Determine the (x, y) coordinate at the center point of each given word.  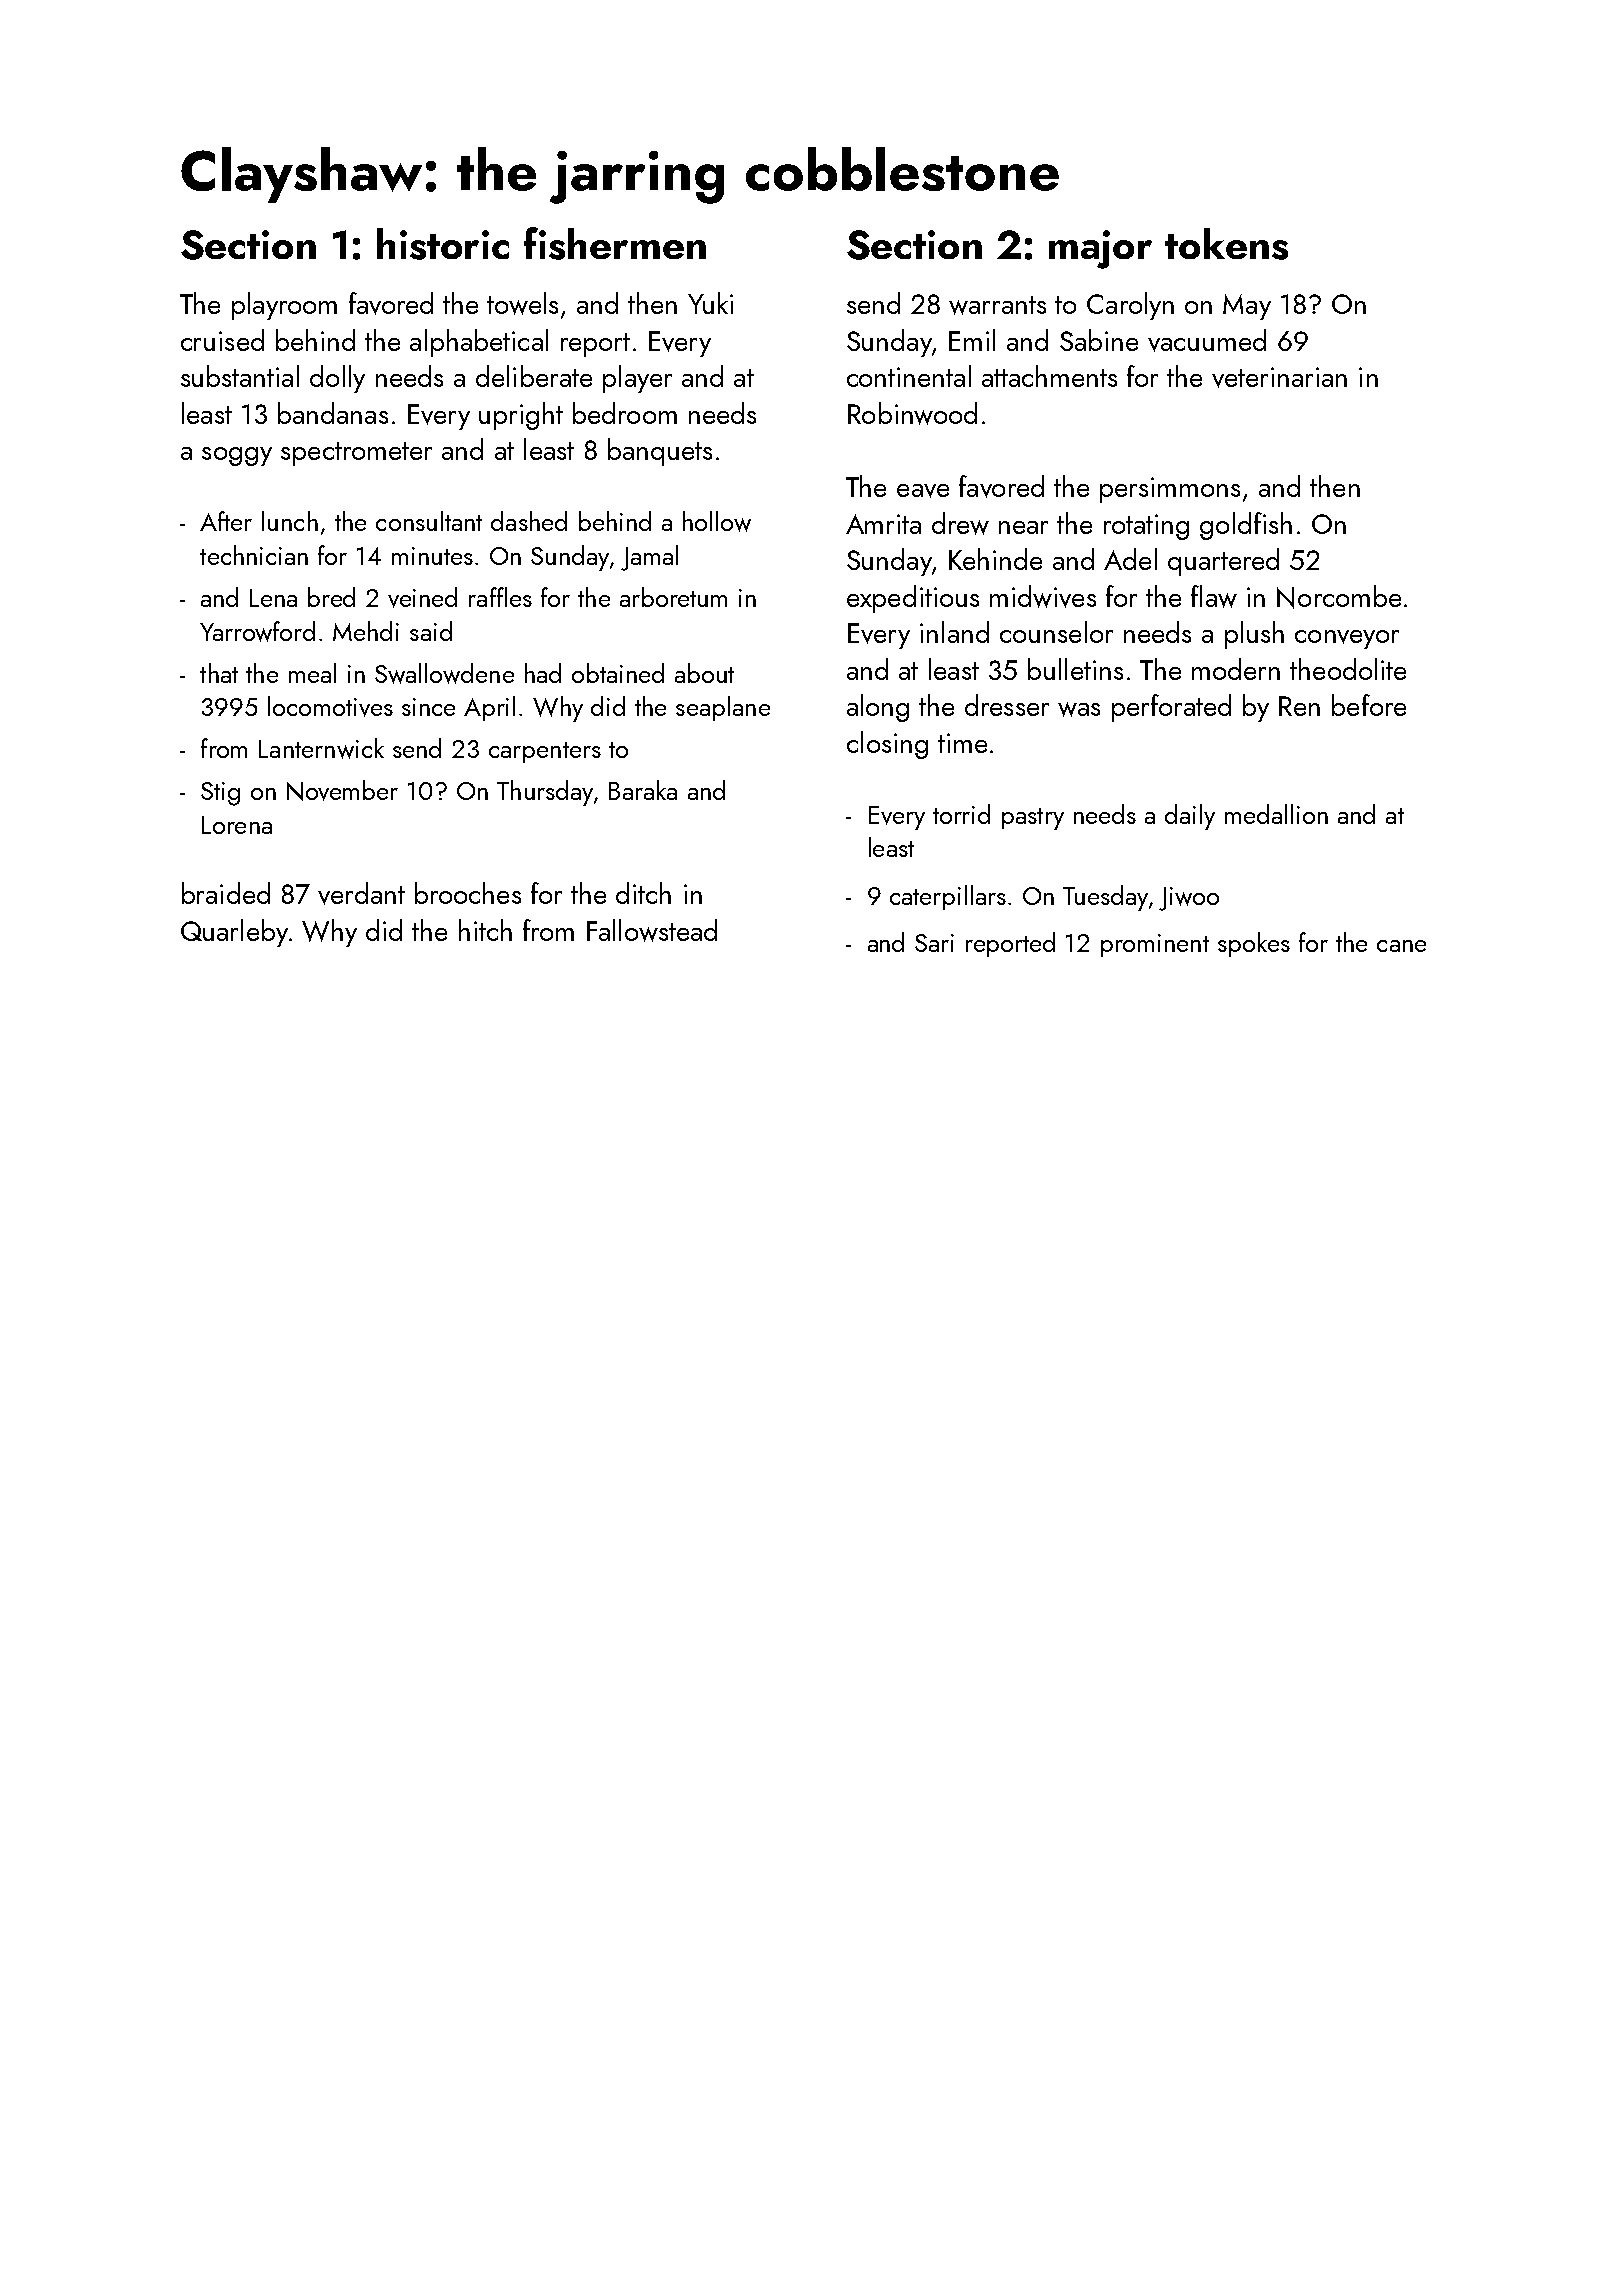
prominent (1155, 945)
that (219, 673)
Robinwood (912, 413)
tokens (1226, 244)
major (1100, 249)
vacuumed (1207, 340)
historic (443, 244)
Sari (934, 943)
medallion (1276, 814)
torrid (961, 814)
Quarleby (234, 933)
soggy (237, 456)
